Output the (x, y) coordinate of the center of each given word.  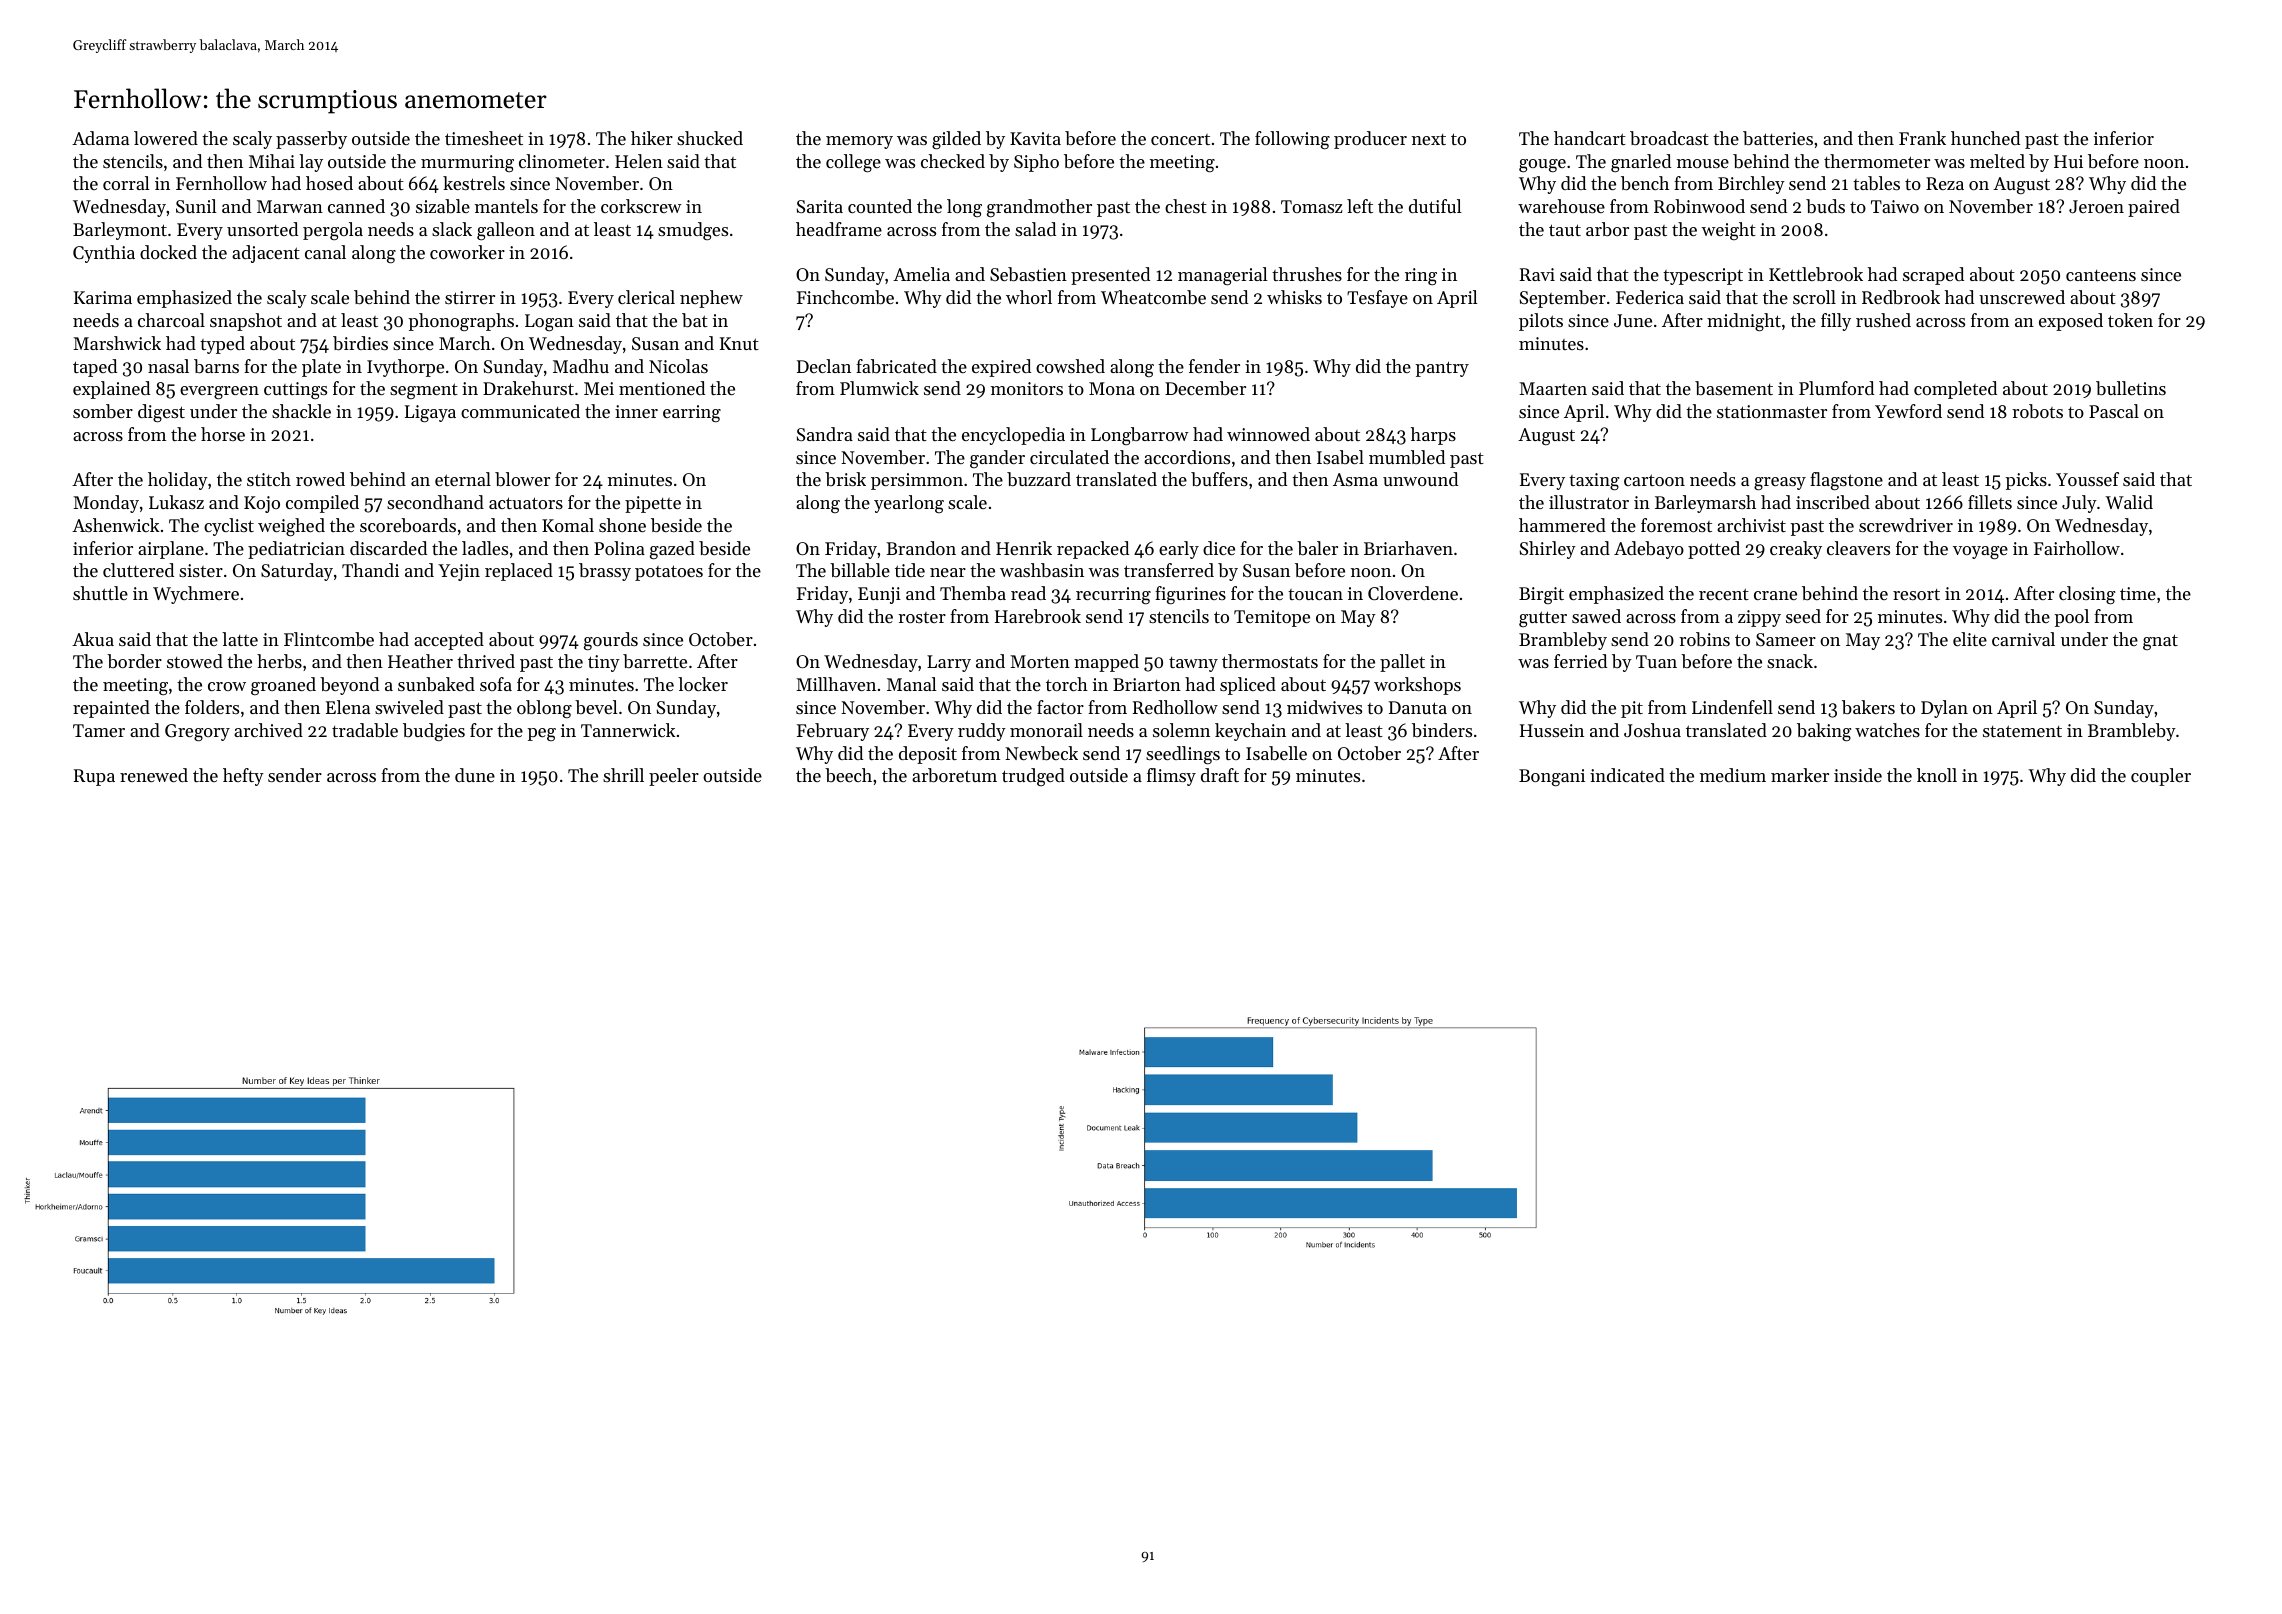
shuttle (100, 593)
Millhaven (836, 684)
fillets (1990, 502)
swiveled (409, 707)
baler (1317, 548)
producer (1370, 140)
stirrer (470, 297)
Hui (2068, 161)
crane (1775, 595)
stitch (269, 479)
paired (2154, 208)
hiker (652, 138)
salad (1035, 229)
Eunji (879, 595)
